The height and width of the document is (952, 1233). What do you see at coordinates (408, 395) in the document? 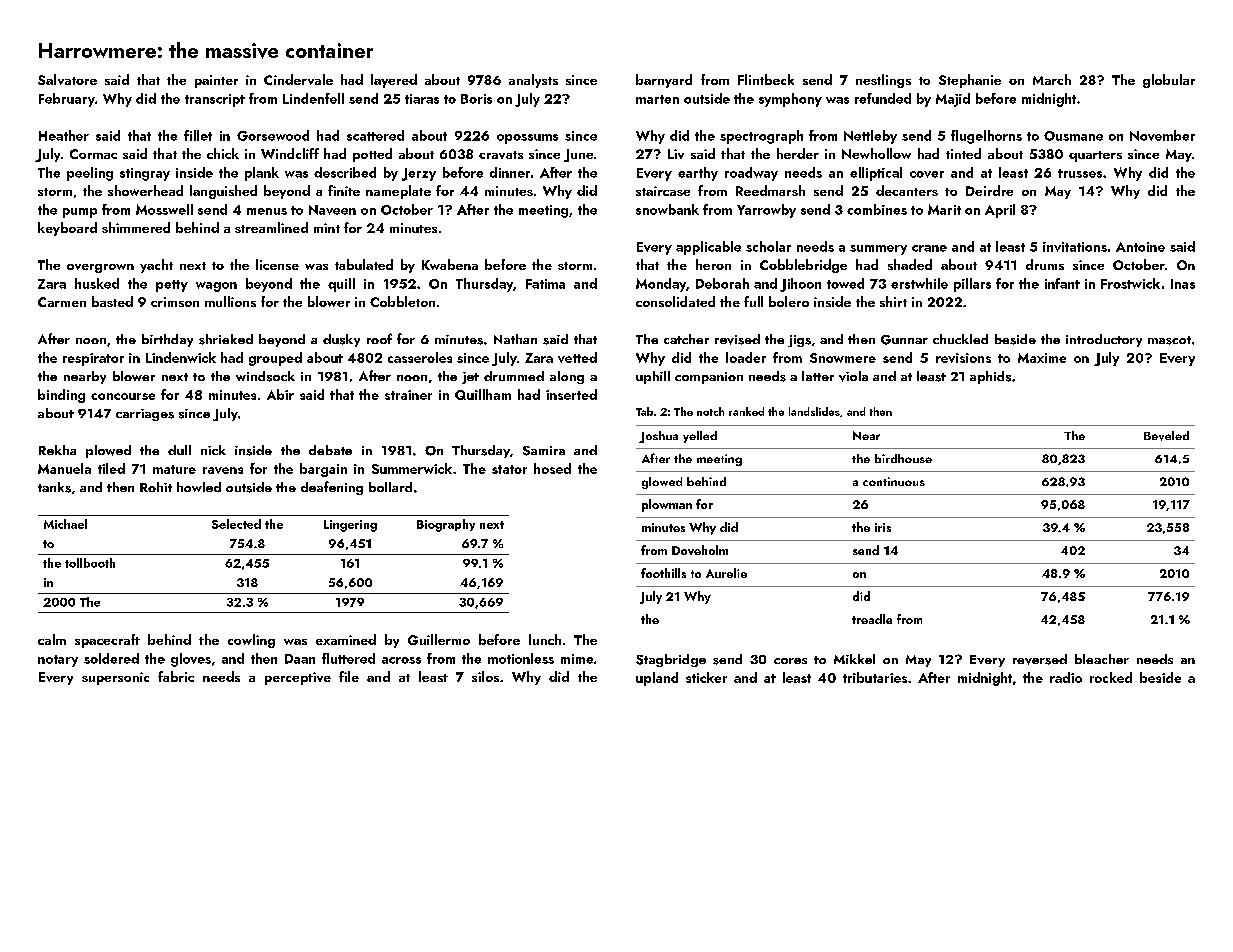
I see `strainer` at bounding box center [408, 395].
